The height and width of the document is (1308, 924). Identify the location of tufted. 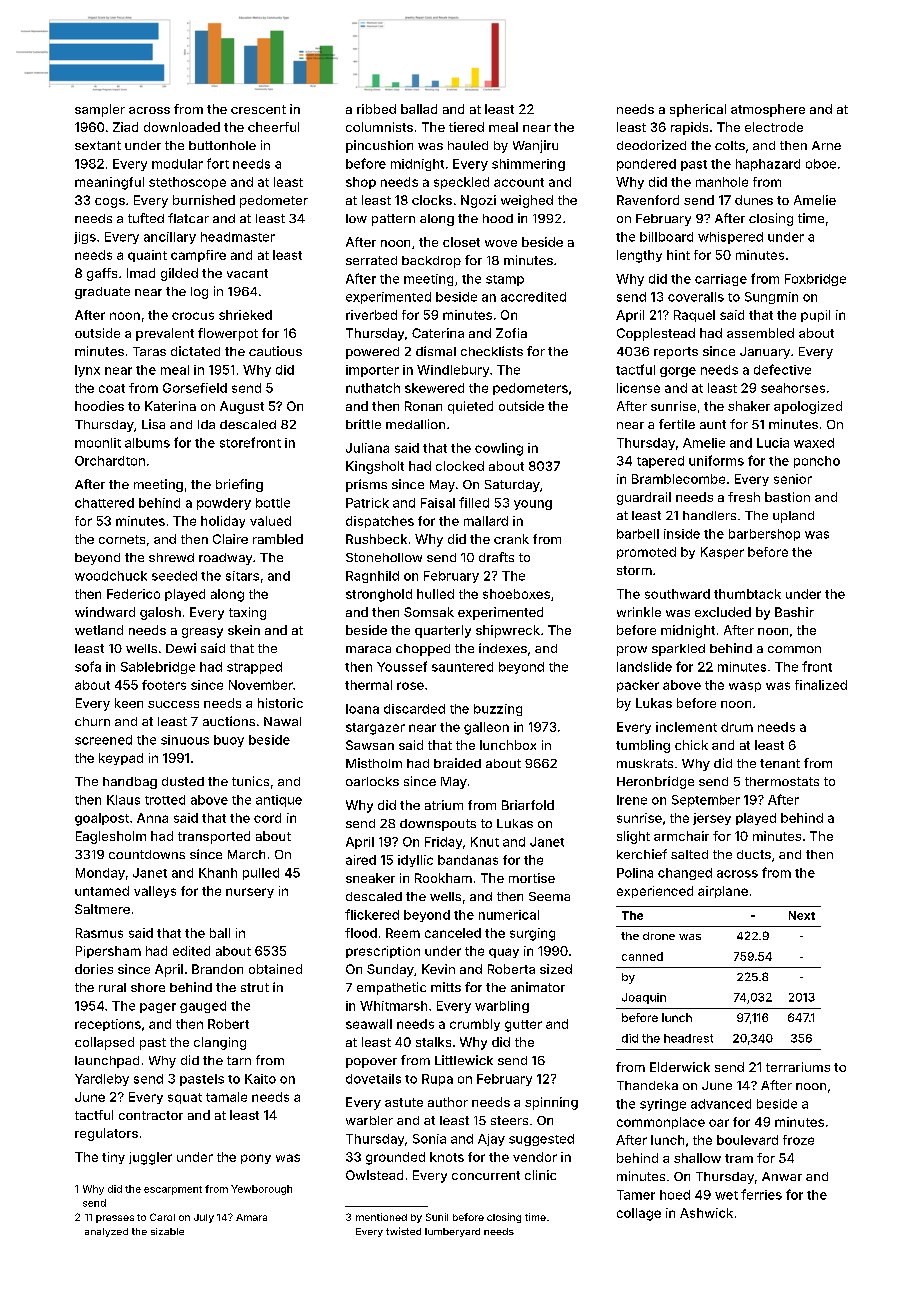
(146, 218).
